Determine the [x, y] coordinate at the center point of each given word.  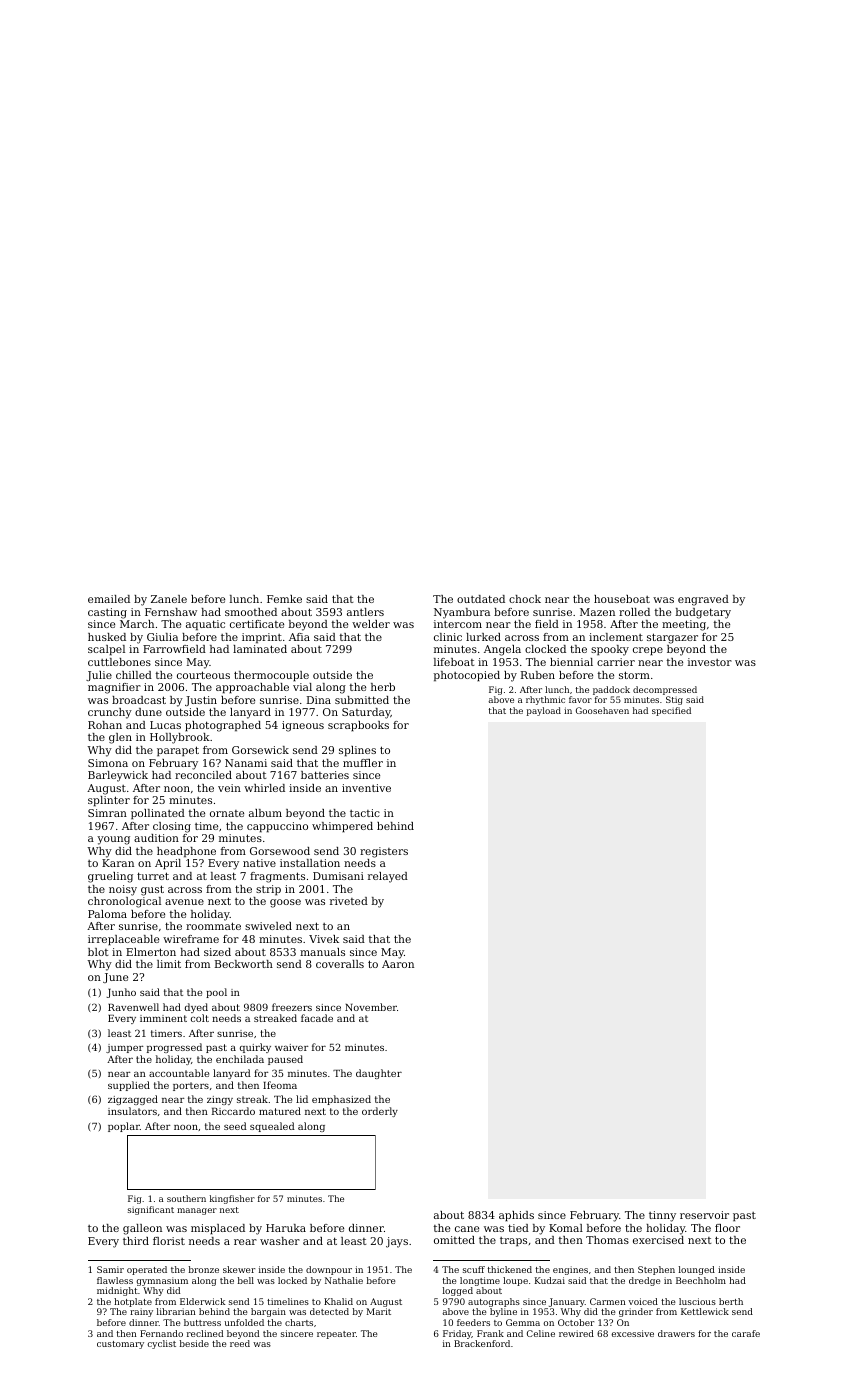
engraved [703, 600]
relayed [388, 877]
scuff [474, 1269]
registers [384, 852]
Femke [284, 599]
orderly [380, 1112]
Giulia [162, 637]
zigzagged [133, 1100]
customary [120, 1345]
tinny [662, 1216]
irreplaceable [123, 940]
